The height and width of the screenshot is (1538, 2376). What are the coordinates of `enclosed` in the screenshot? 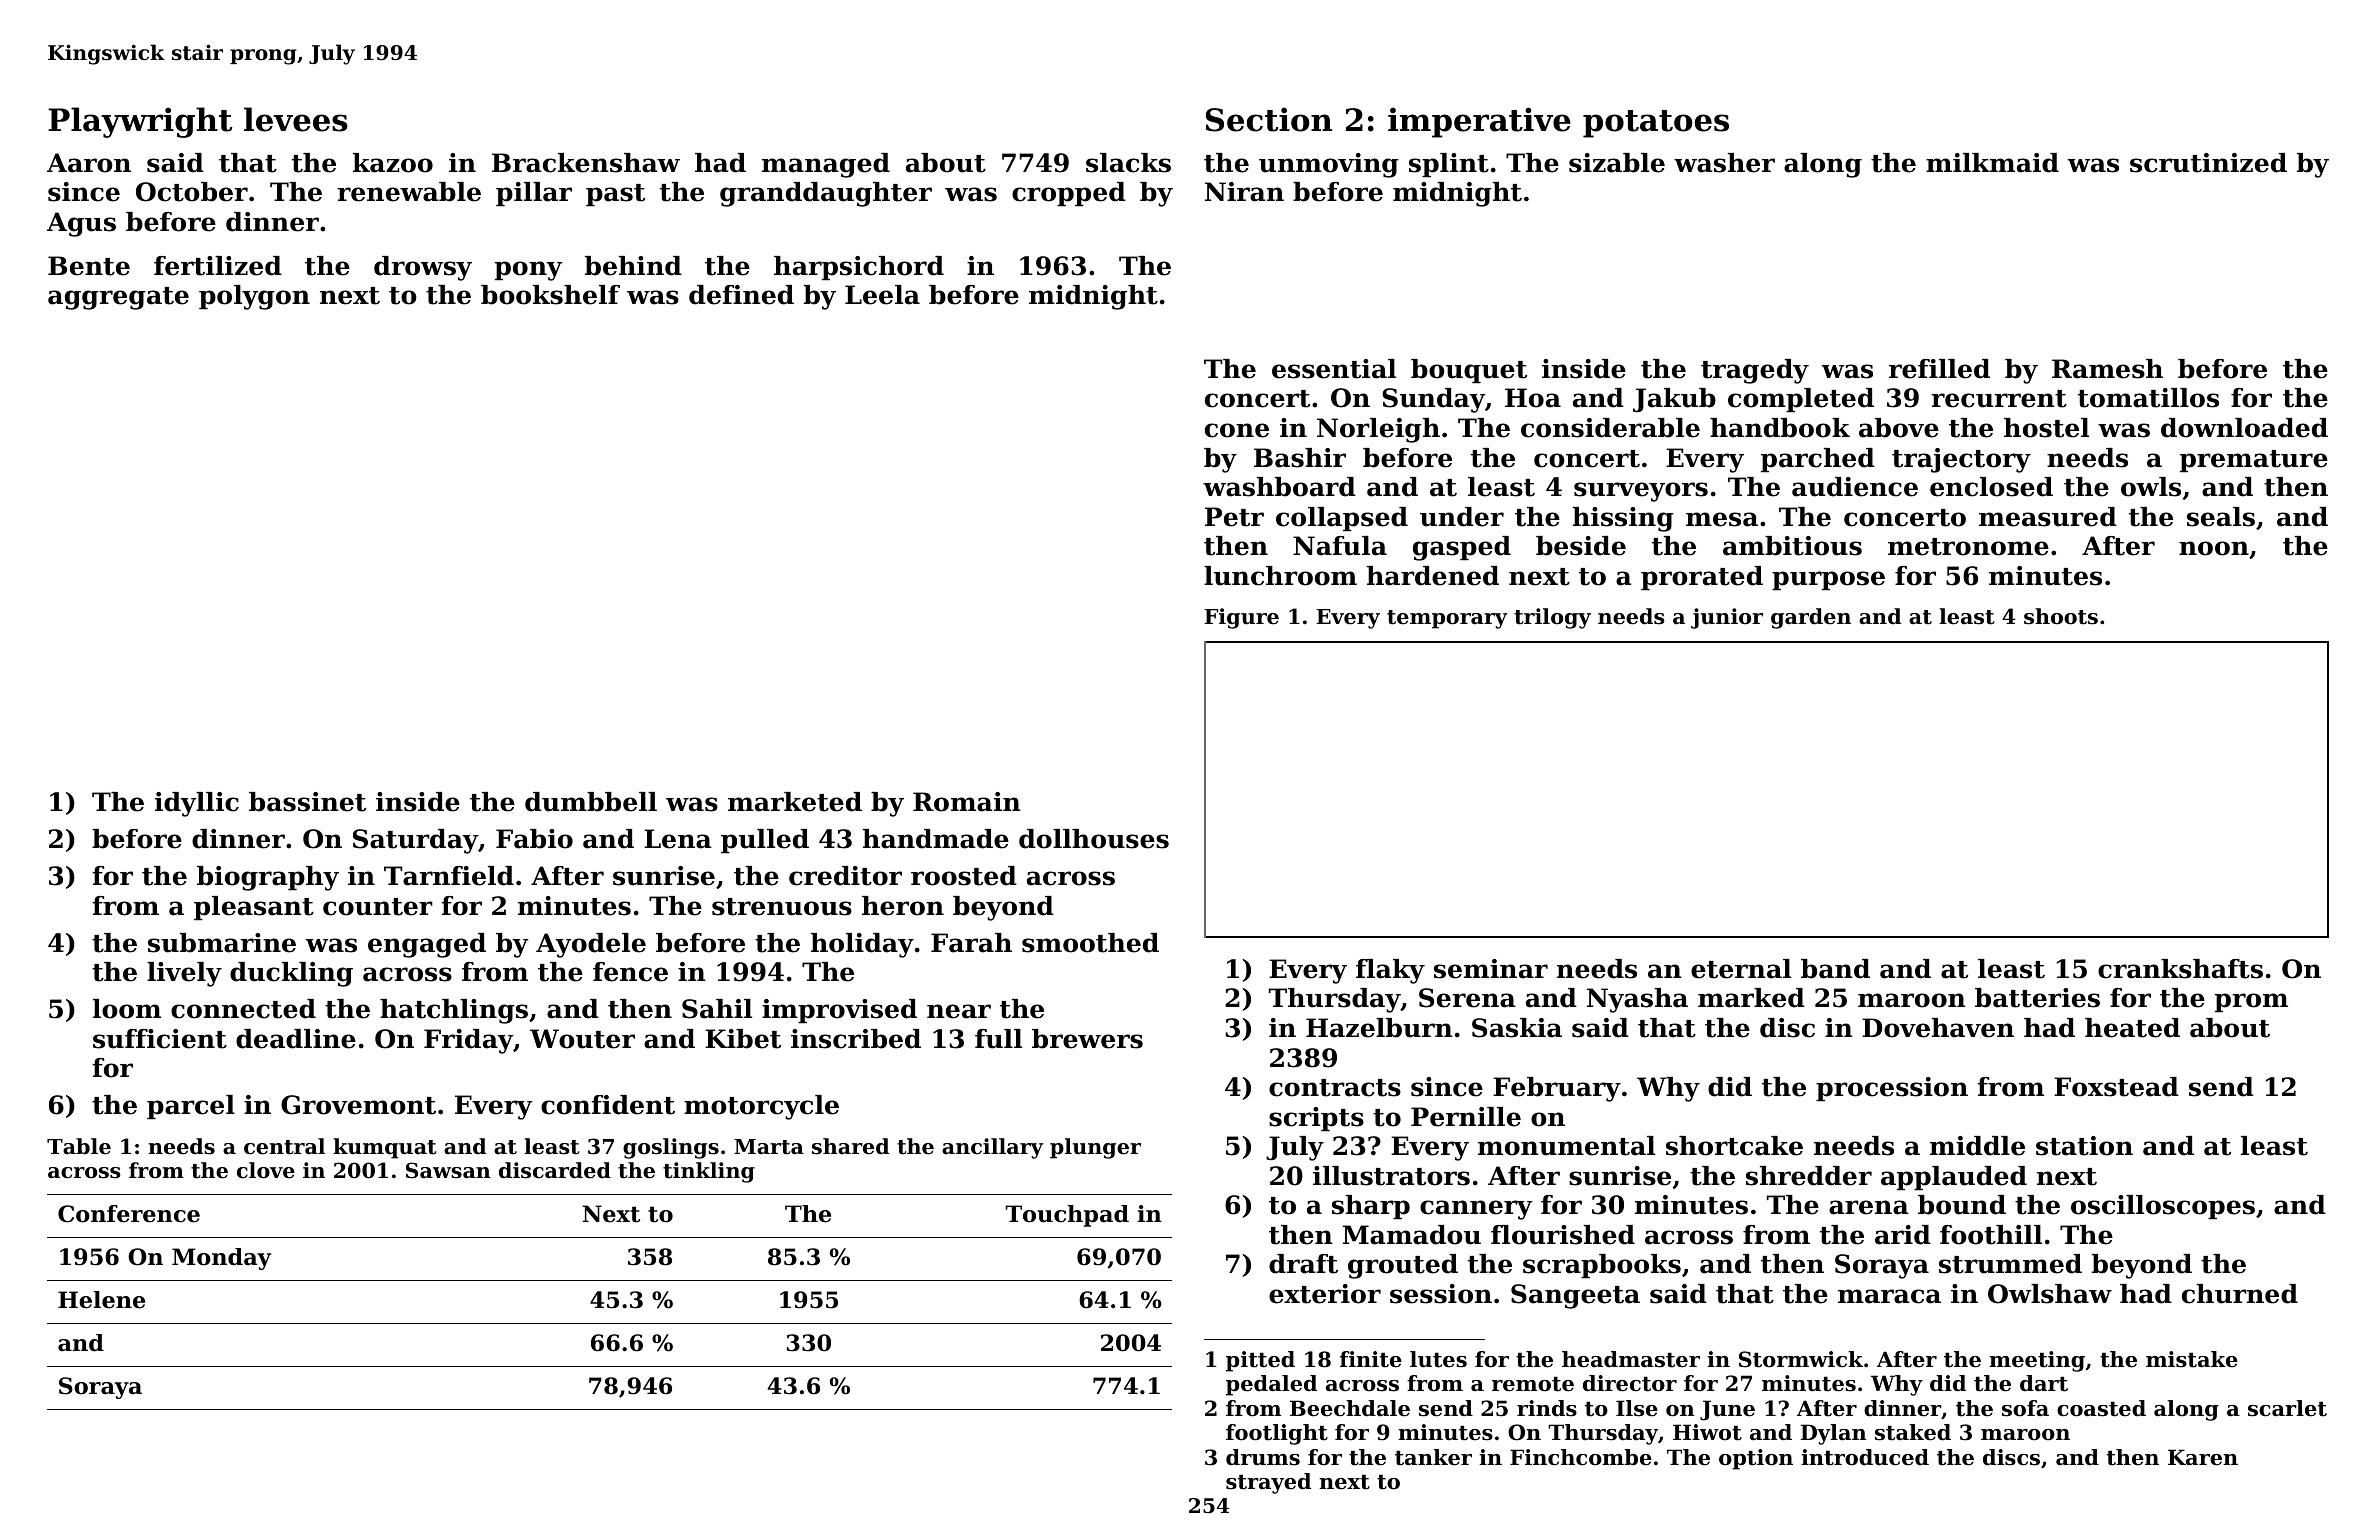 It's located at (1991, 487).
